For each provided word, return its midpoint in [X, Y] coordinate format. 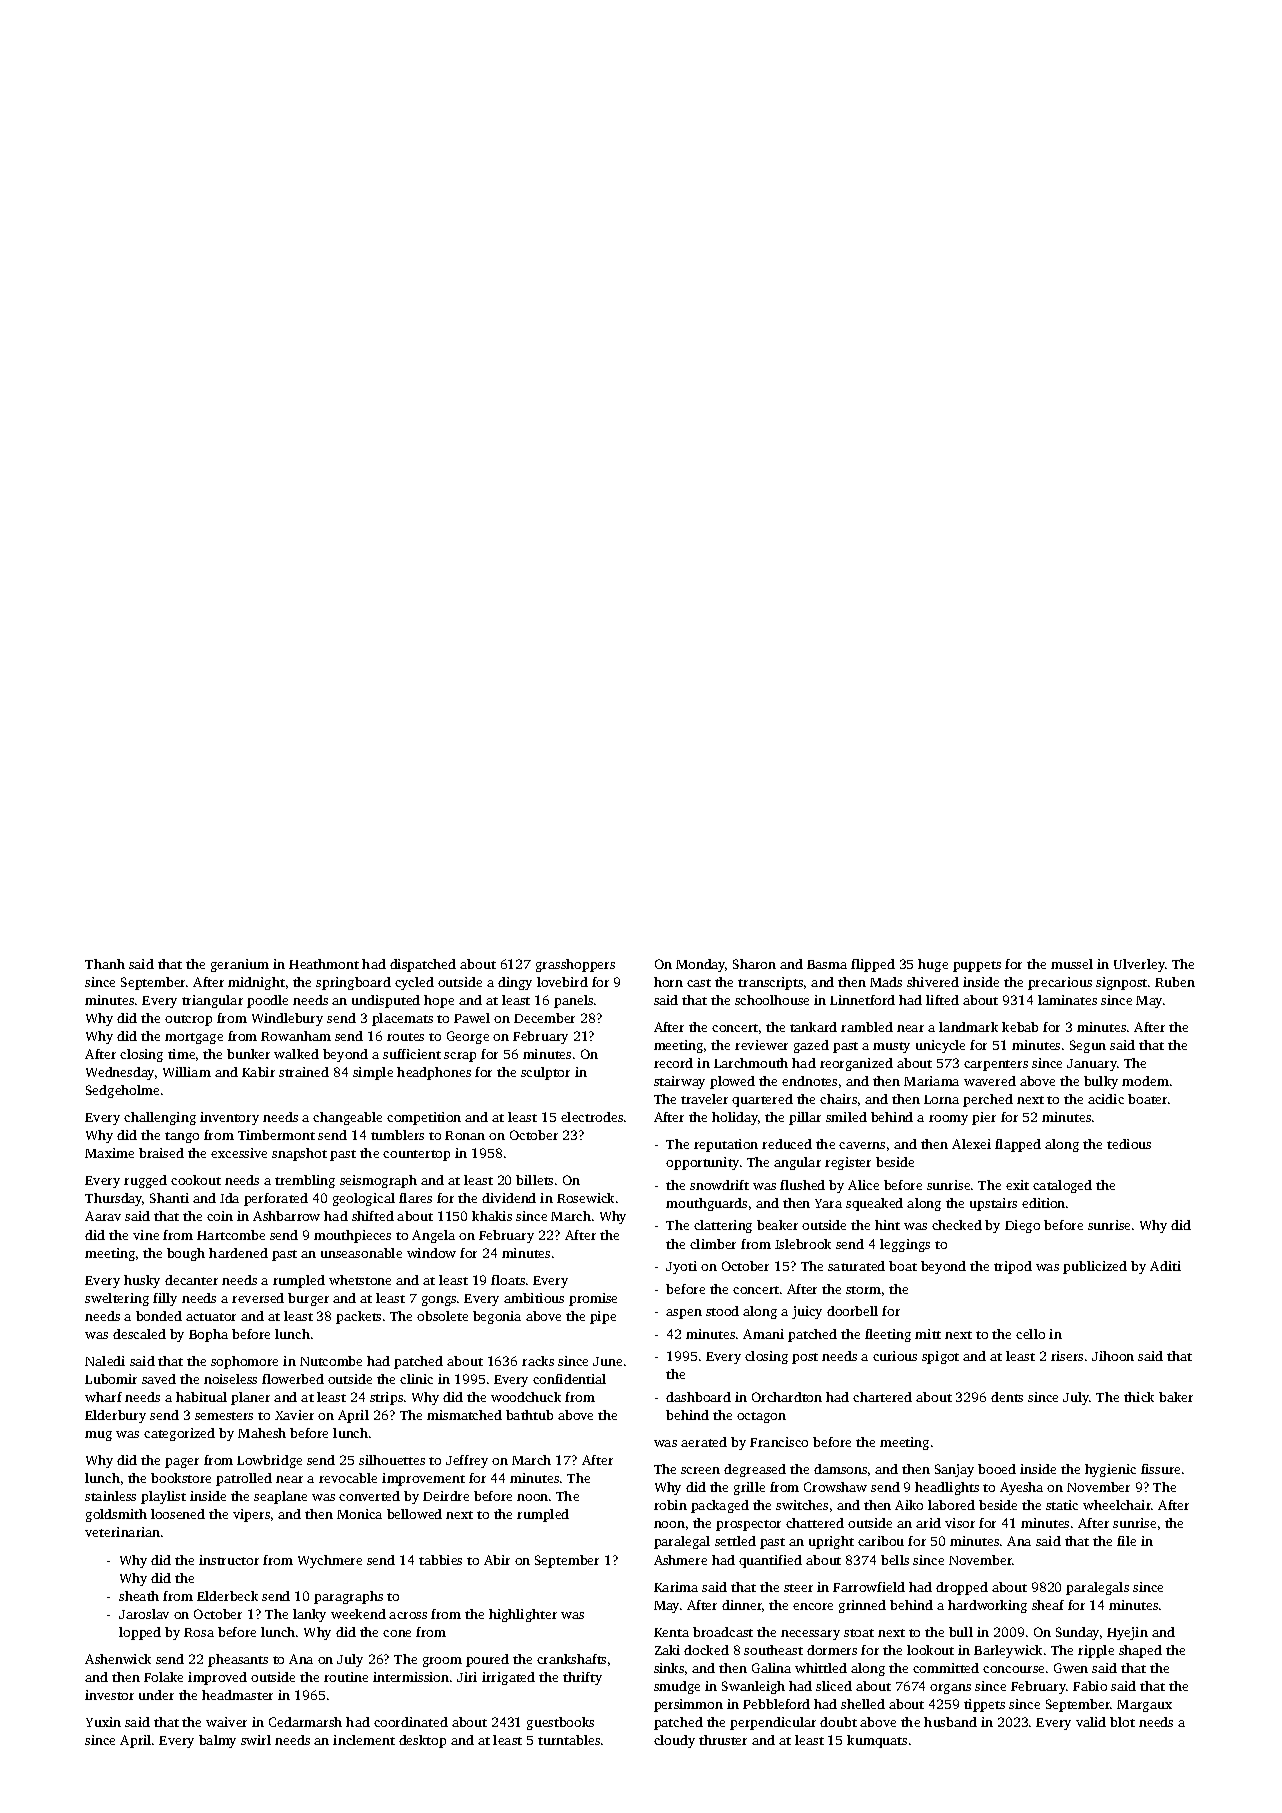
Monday [701, 965]
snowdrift [719, 1185]
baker [1176, 1397]
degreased [755, 1470]
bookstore [181, 1478]
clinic [416, 1379]
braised [161, 1153]
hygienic [1110, 1470]
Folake [163, 1677]
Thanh [105, 964]
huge [933, 965]
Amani [763, 1334]
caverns [862, 1145]
